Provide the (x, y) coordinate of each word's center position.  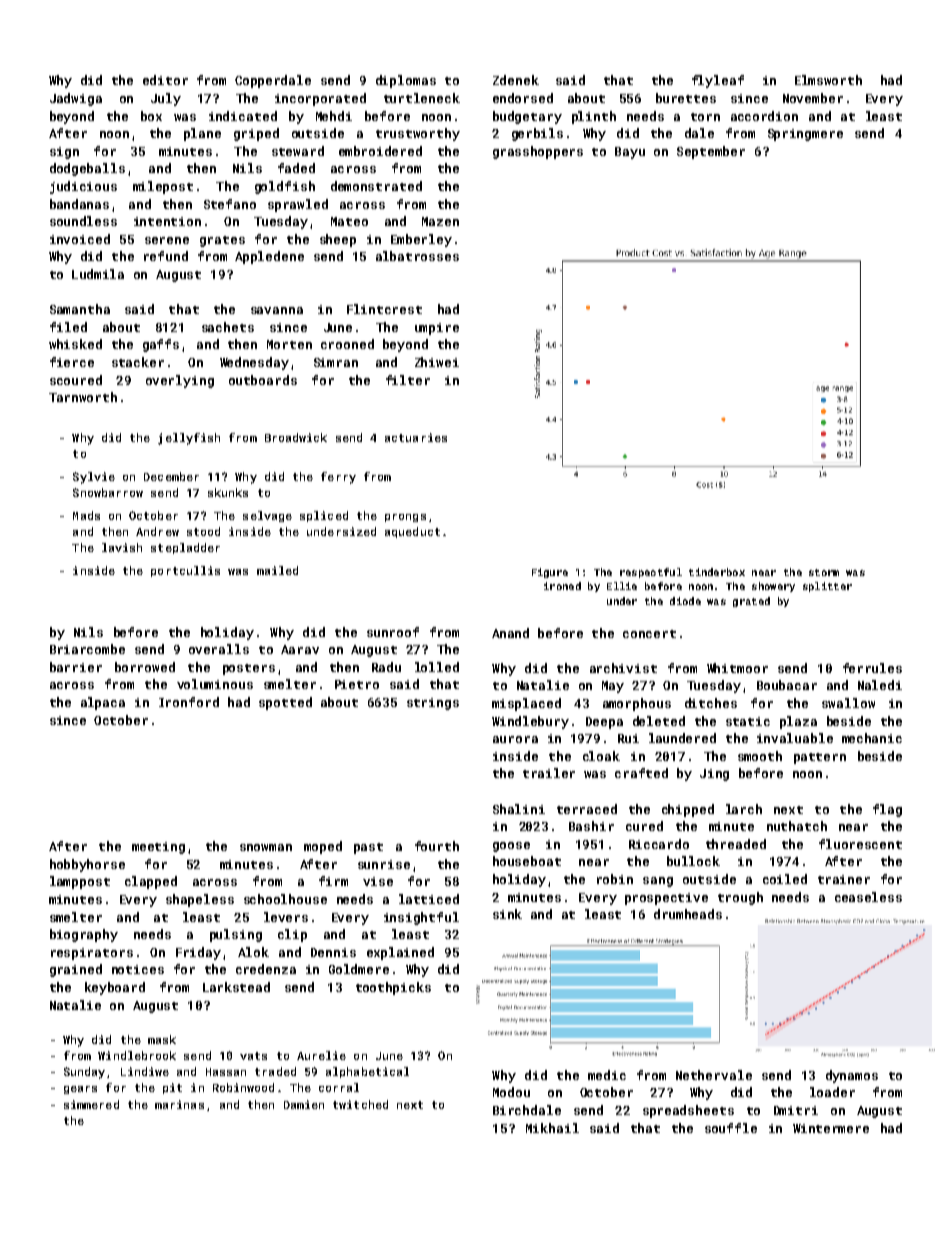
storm (824, 572)
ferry (338, 478)
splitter (827, 587)
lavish (122, 547)
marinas (179, 1104)
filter (408, 380)
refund (166, 256)
